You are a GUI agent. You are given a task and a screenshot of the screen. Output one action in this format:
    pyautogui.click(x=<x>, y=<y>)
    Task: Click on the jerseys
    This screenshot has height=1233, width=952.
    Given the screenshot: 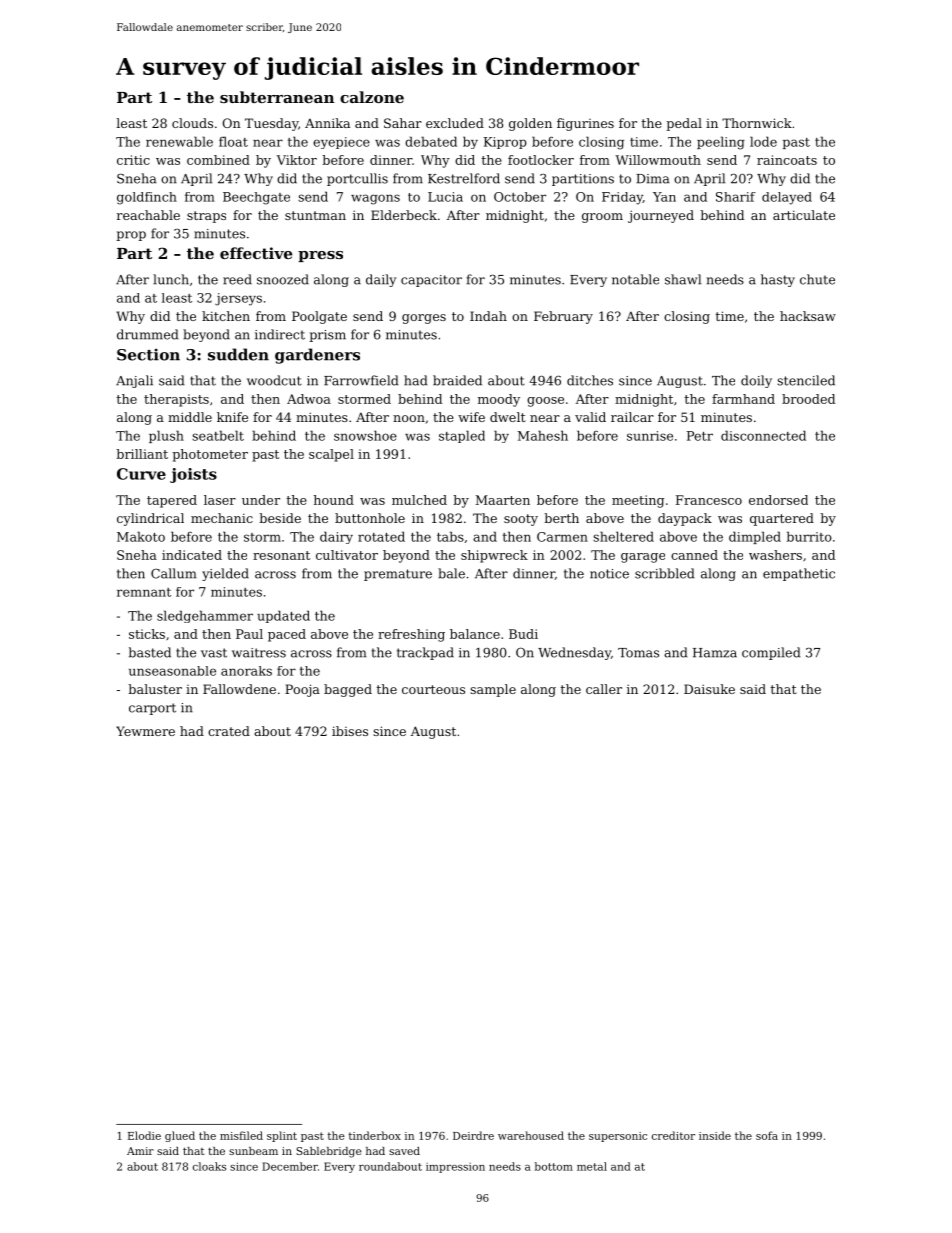 What is the action you would take?
    pyautogui.click(x=238, y=299)
